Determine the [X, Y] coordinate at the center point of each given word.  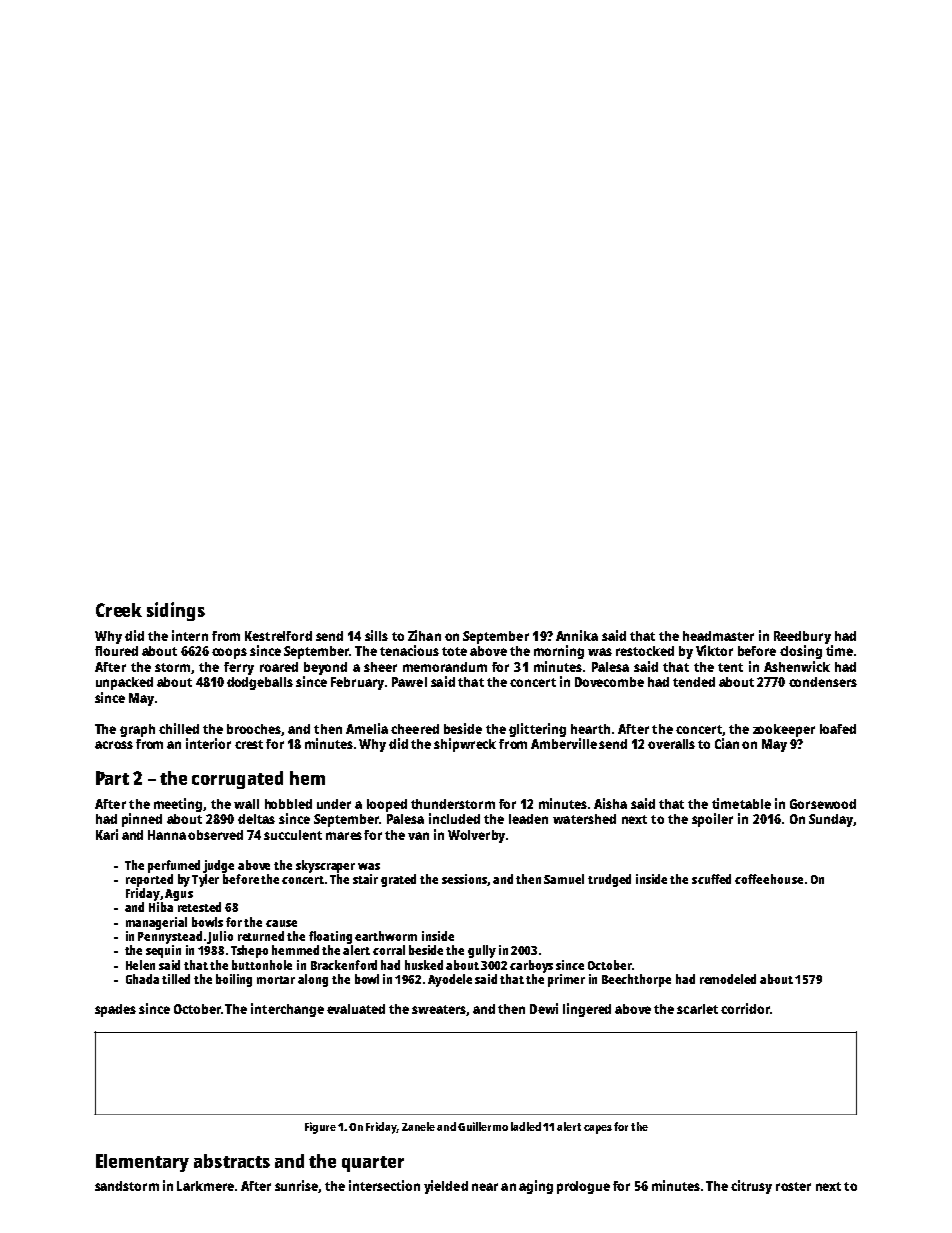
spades [115, 1010]
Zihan [424, 635]
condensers [823, 682]
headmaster [718, 636]
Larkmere [205, 1186]
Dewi [544, 1008]
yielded [446, 1187]
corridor [745, 1008]
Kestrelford [278, 636]
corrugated [237, 780]
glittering [537, 730]
